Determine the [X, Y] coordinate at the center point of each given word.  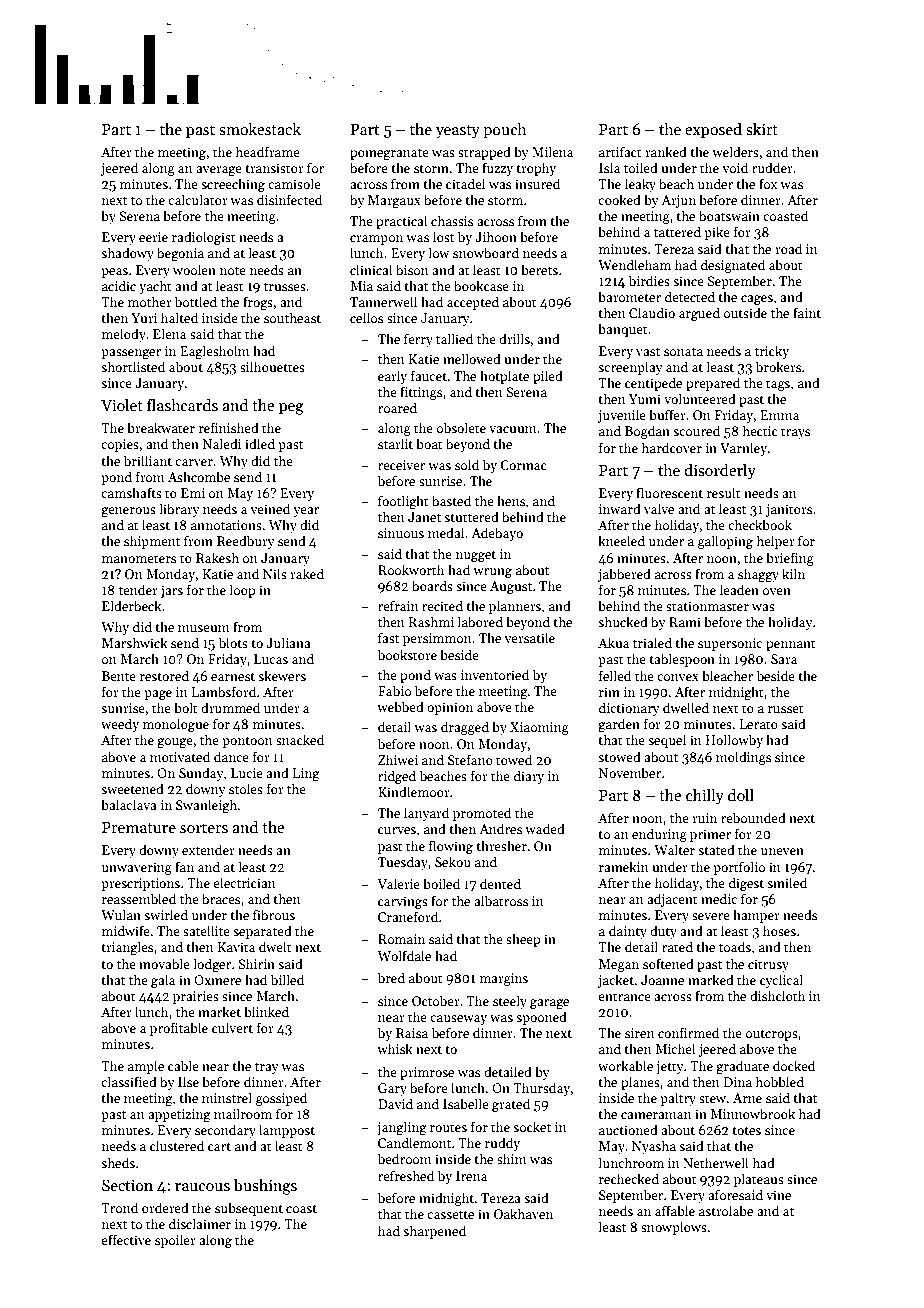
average [219, 171]
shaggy [758, 575]
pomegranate [389, 154]
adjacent [672, 900]
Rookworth [411, 569]
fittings [421, 393]
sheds [118, 1162]
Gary [392, 1089]
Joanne [662, 980]
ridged [397, 777]
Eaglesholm [215, 352]
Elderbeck [132, 605]
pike [717, 233]
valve [659, 508]
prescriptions [140, 884]
